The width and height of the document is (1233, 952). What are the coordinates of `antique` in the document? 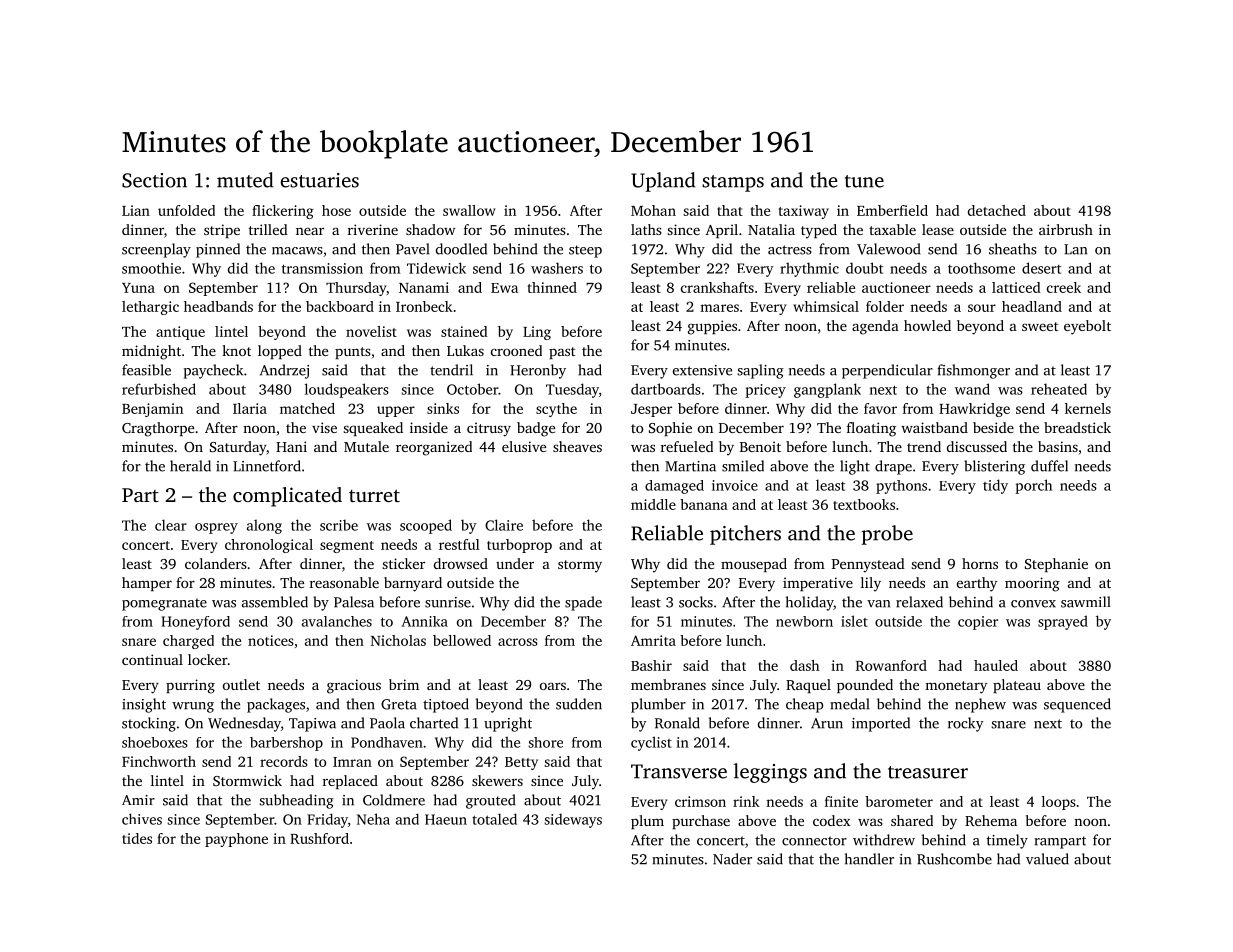 It's located at (180, 333).
